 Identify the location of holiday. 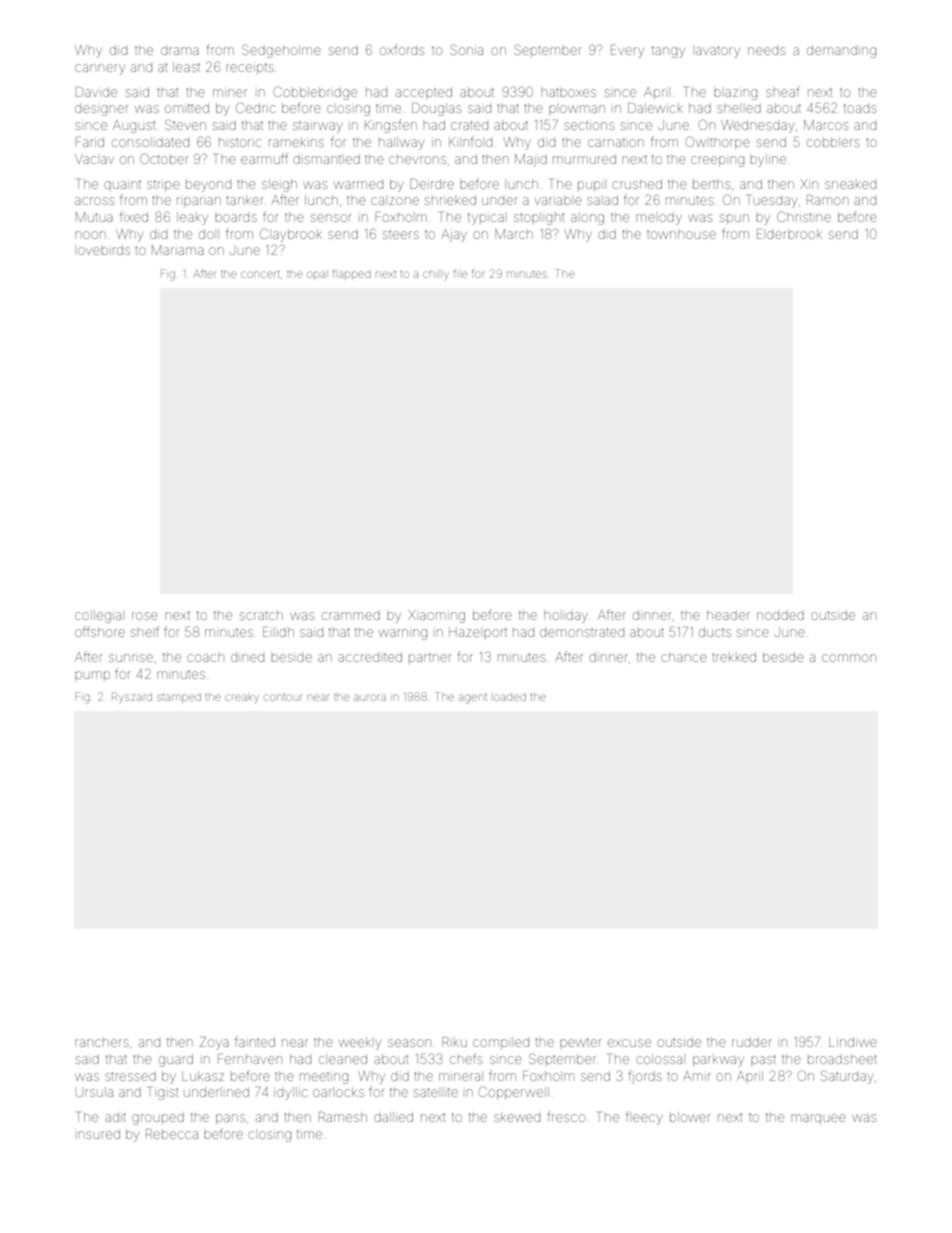
(566, 616).
